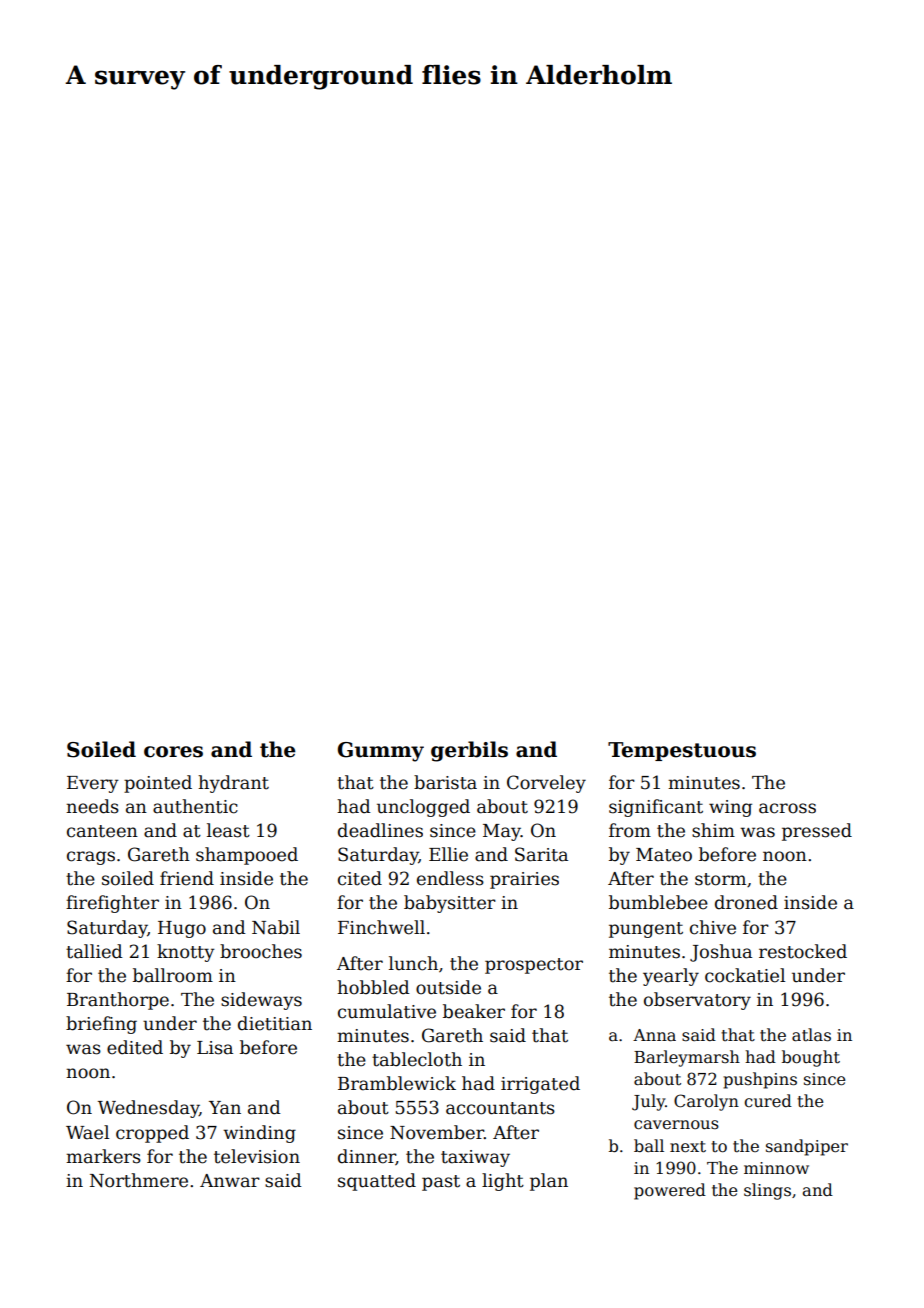 The height and width of the page is (1308, 924). Describe the element at coordinates (534, 966) in the page. I see `prospector` at that location.
